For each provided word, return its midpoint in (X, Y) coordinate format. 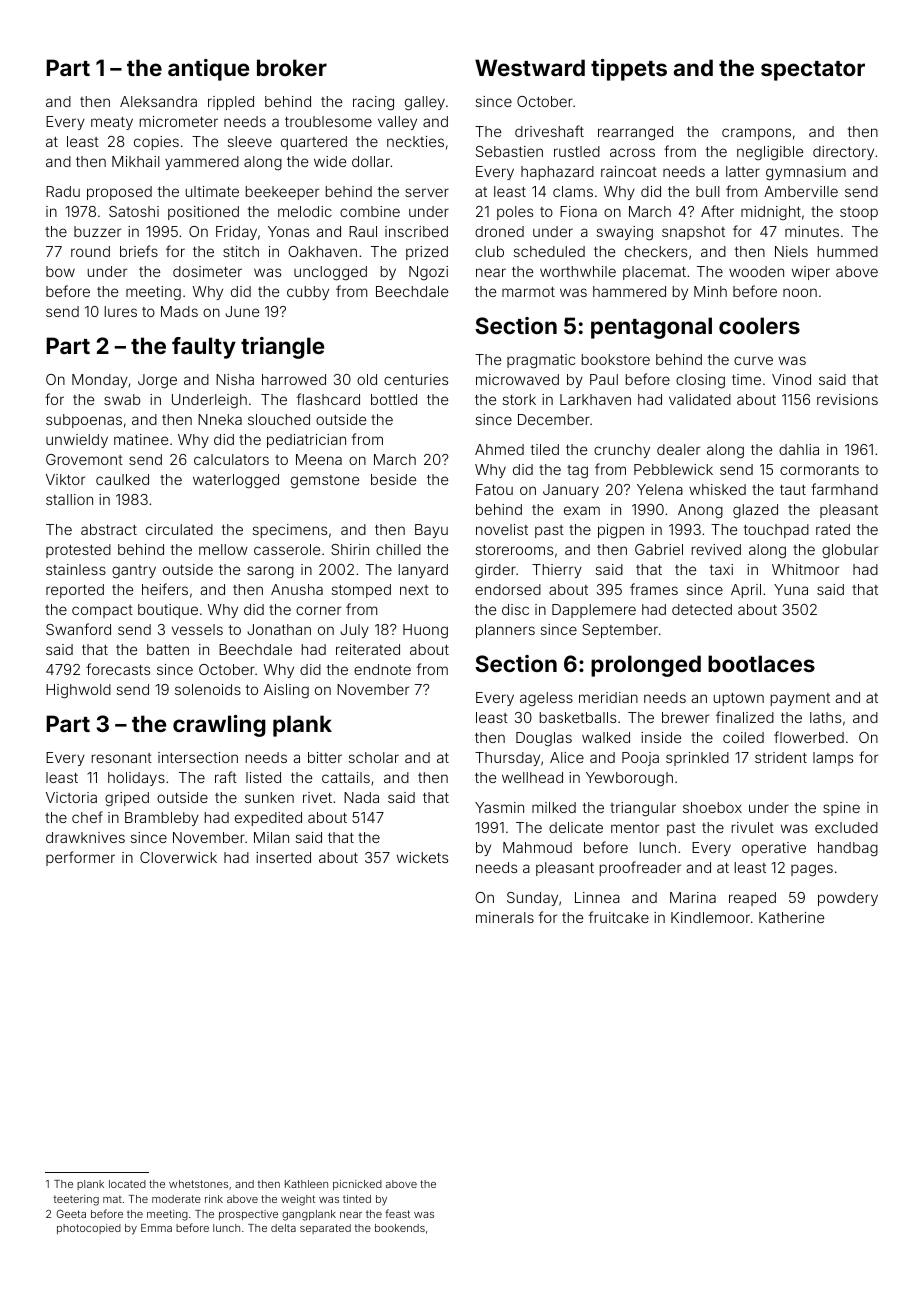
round (90, 251)
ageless (546, 699)
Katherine (791, 917)
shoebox (712, 807)
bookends (400, 1228)
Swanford (78, 629)
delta (283, 1228)
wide (330, 161)
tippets (629, 70)
